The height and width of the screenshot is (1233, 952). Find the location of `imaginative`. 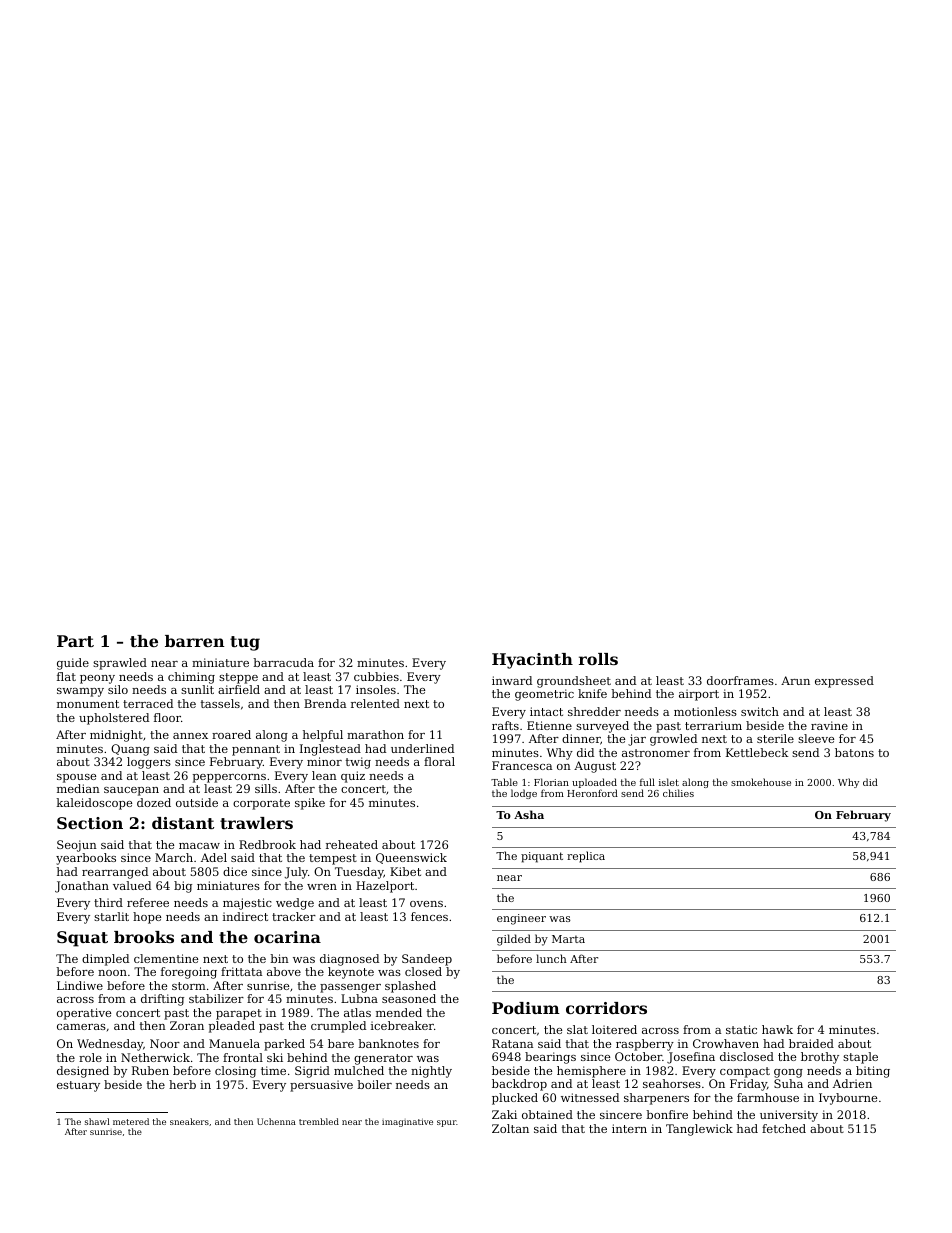

imaginative is located at coordinates (407, 1122).
